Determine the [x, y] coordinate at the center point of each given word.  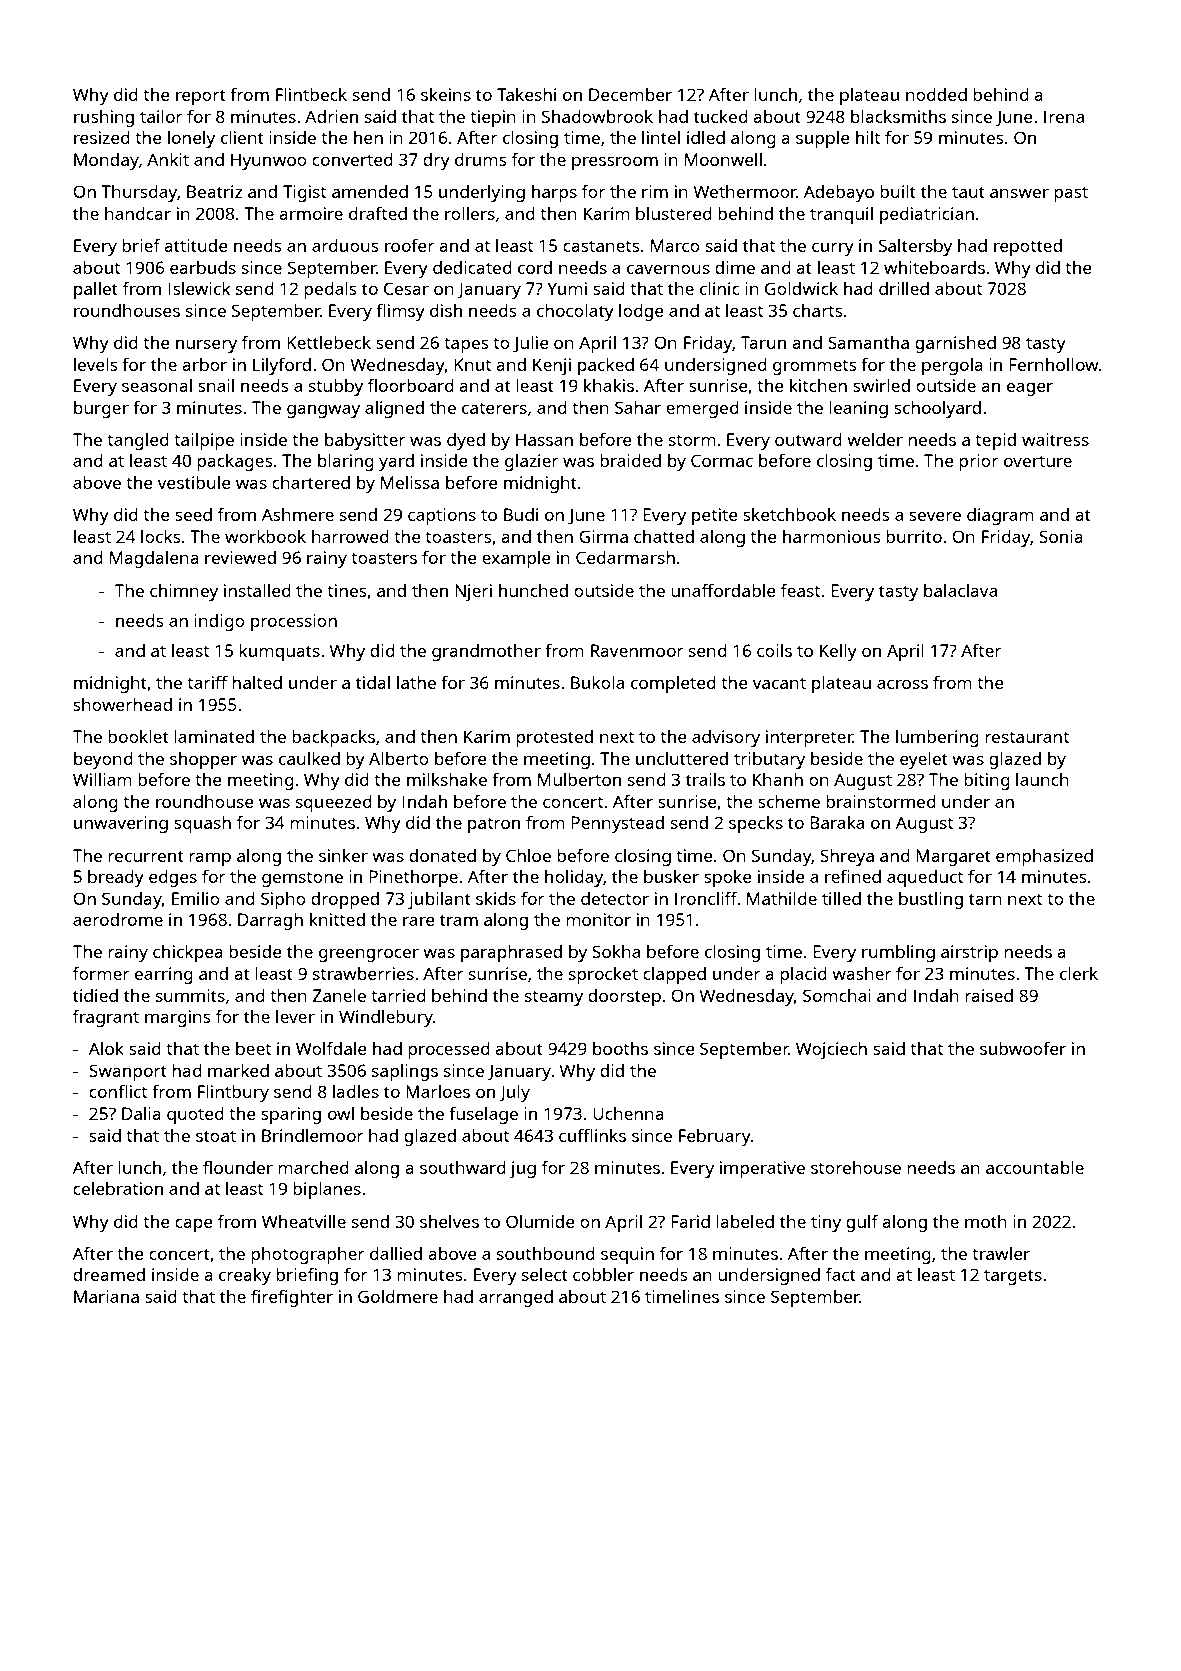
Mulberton [579, 779]
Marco [675, 245]
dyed [466, 441]
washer [861, 973]
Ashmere [298, 514]
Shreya [847, 857]
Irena [1064, 116]
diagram [1000, 516]
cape [194, 1225]
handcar [138, 213]
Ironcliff [706, 898]
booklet [138, 736]
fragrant [106, 1018]
